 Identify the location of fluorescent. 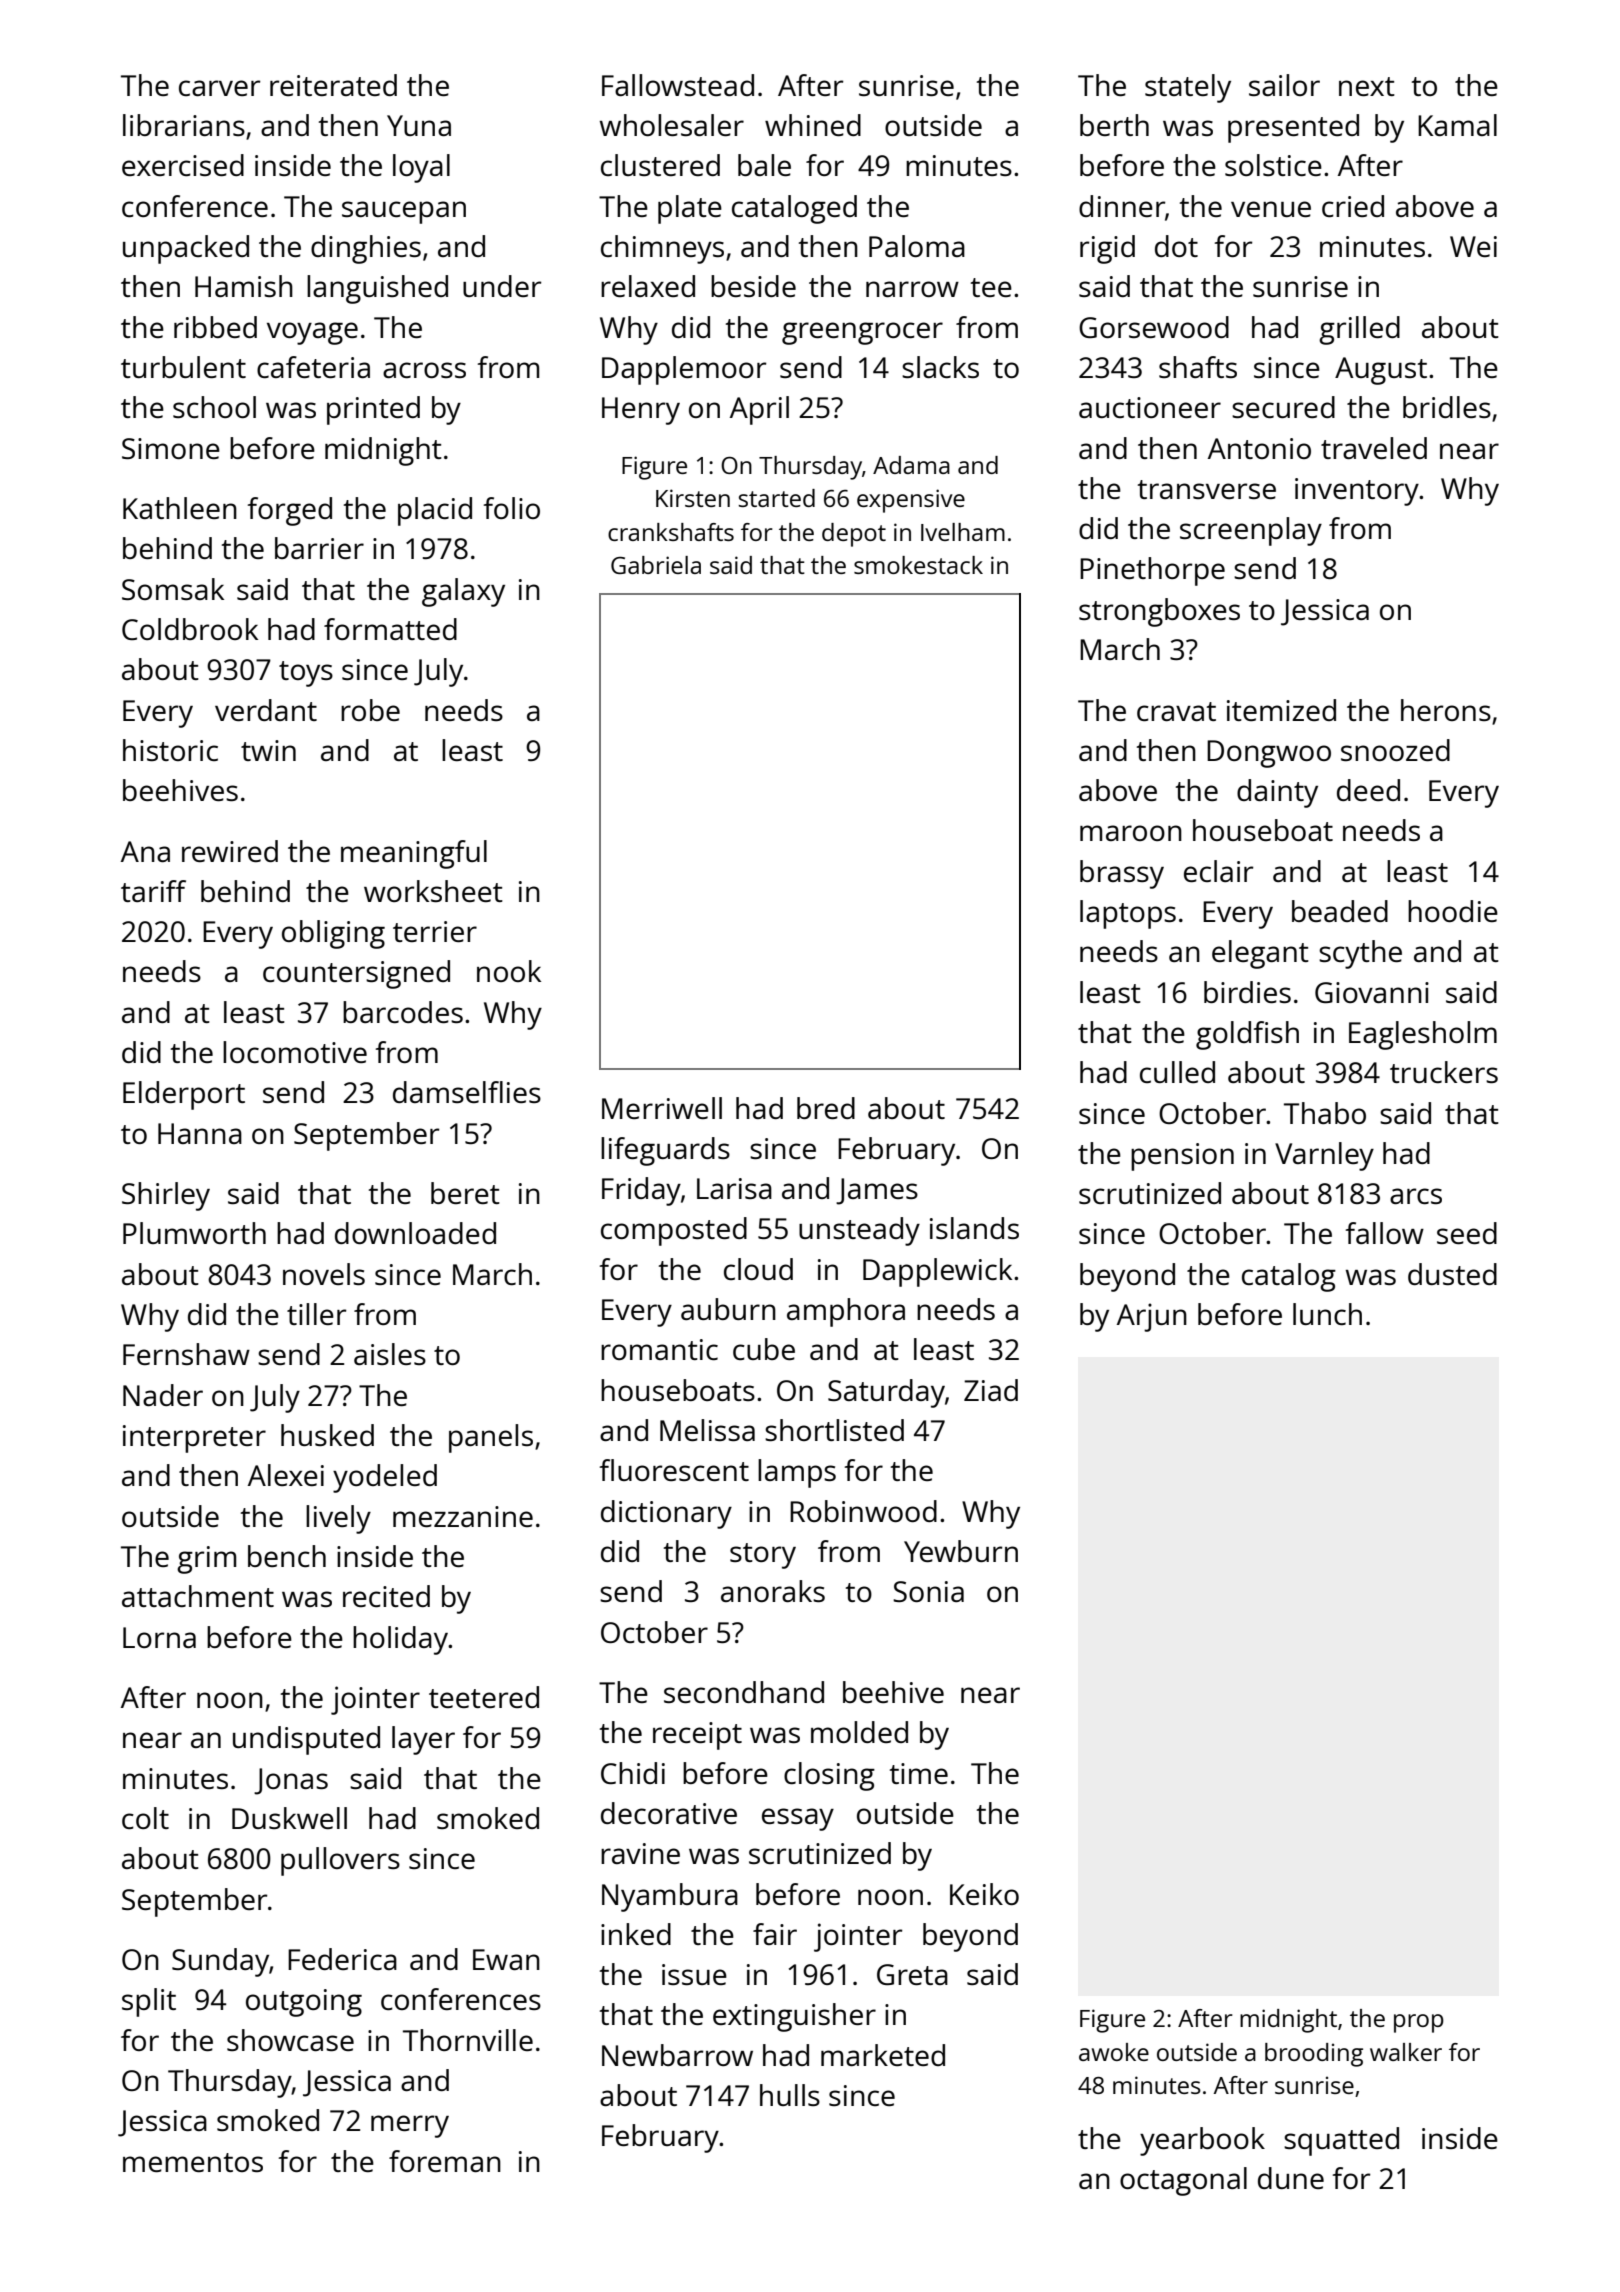
(674, 1470).
